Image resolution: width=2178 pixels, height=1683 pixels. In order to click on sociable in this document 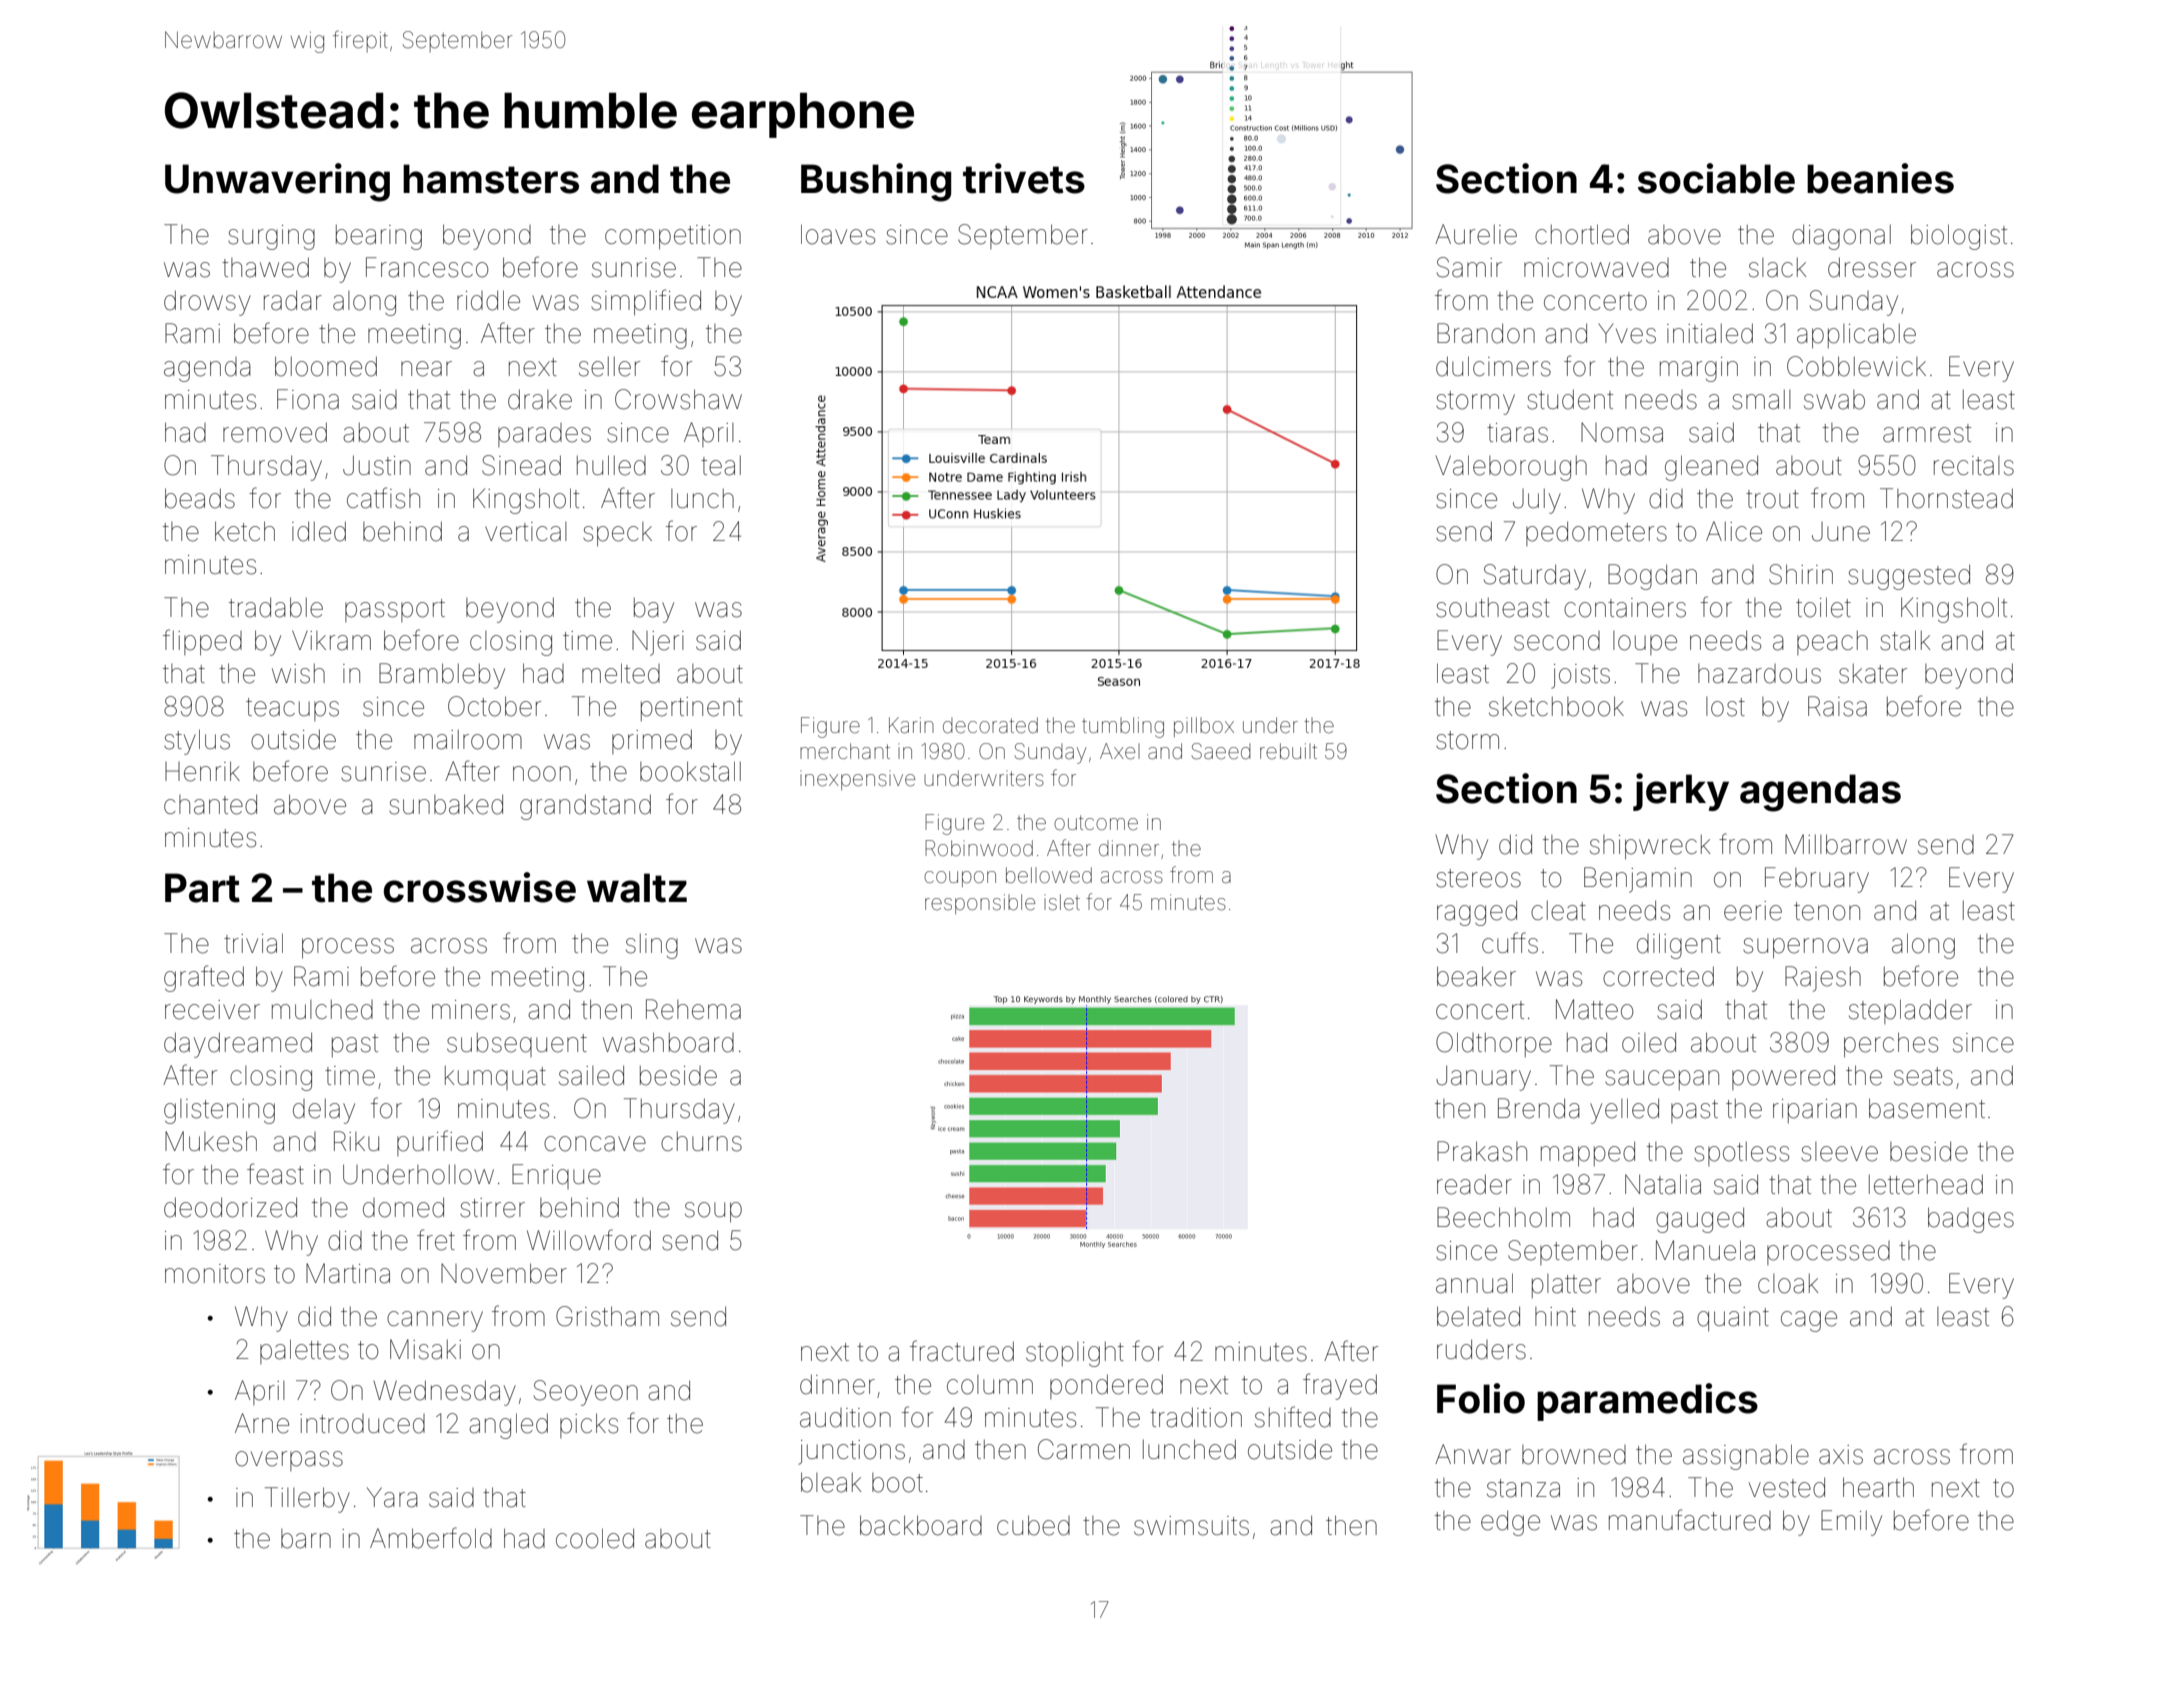, I will do `click(1716, 178)`.
